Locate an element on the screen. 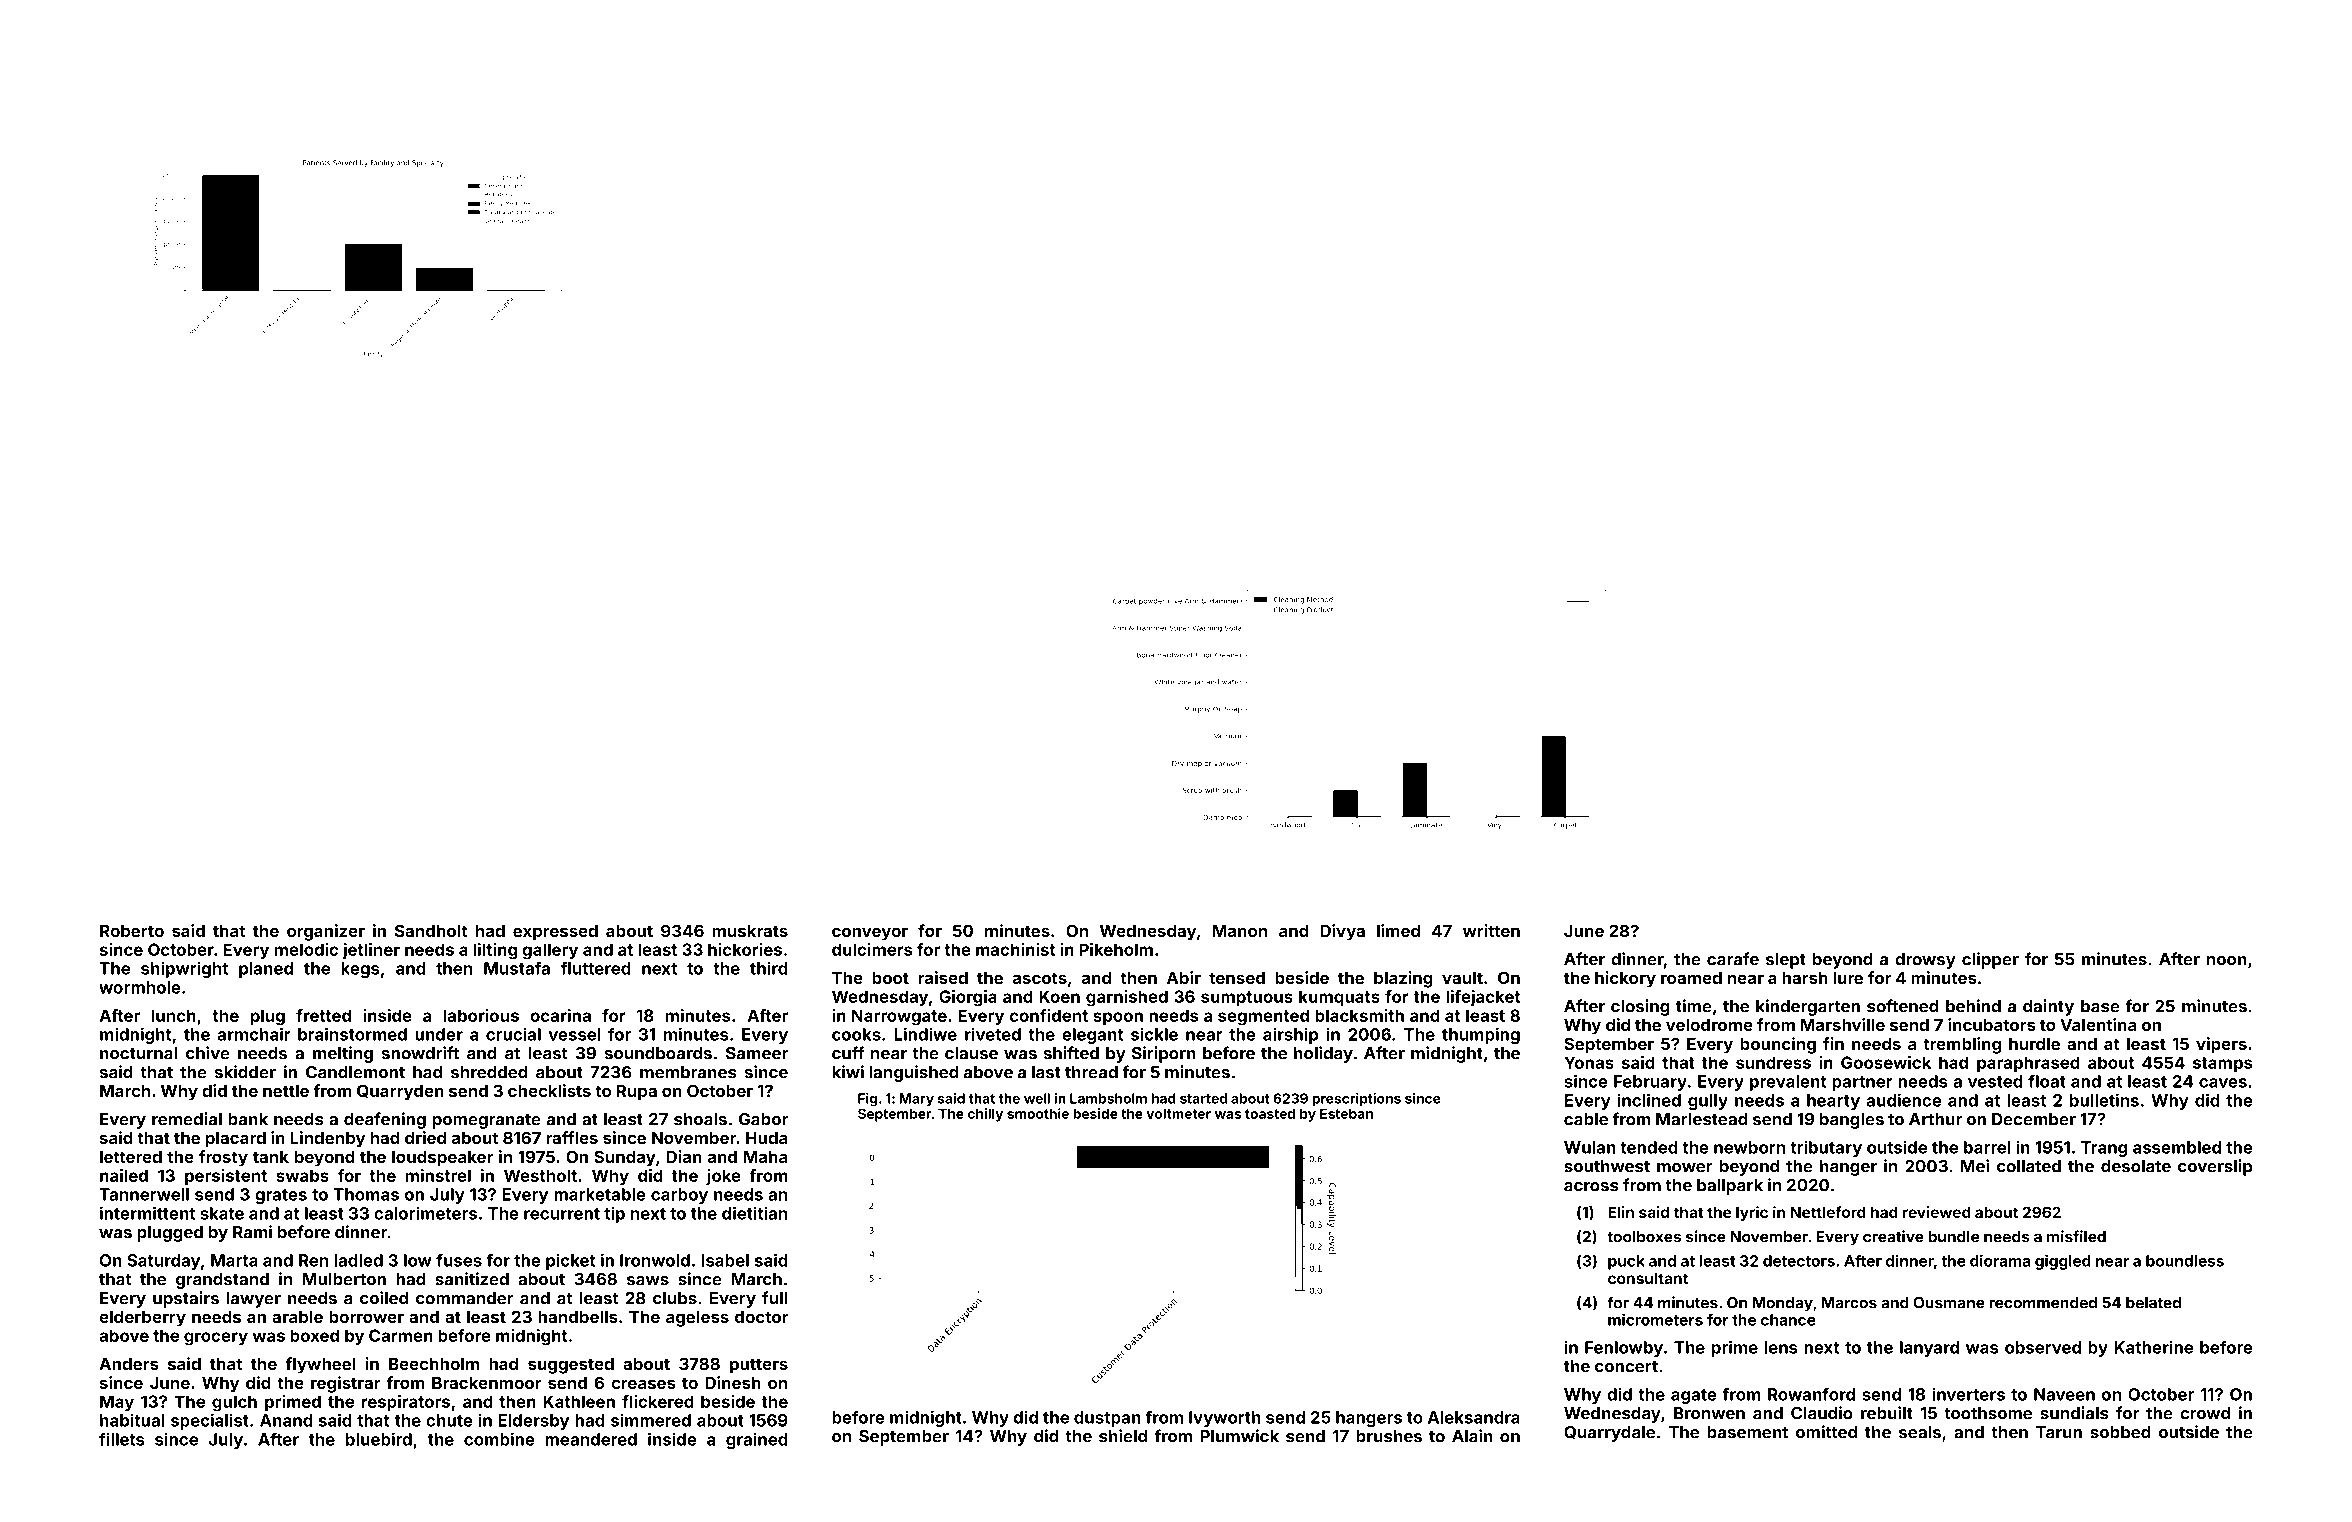 This screenshot has width=2352, height=1522. noon is located at coordinates (2227, 961).
